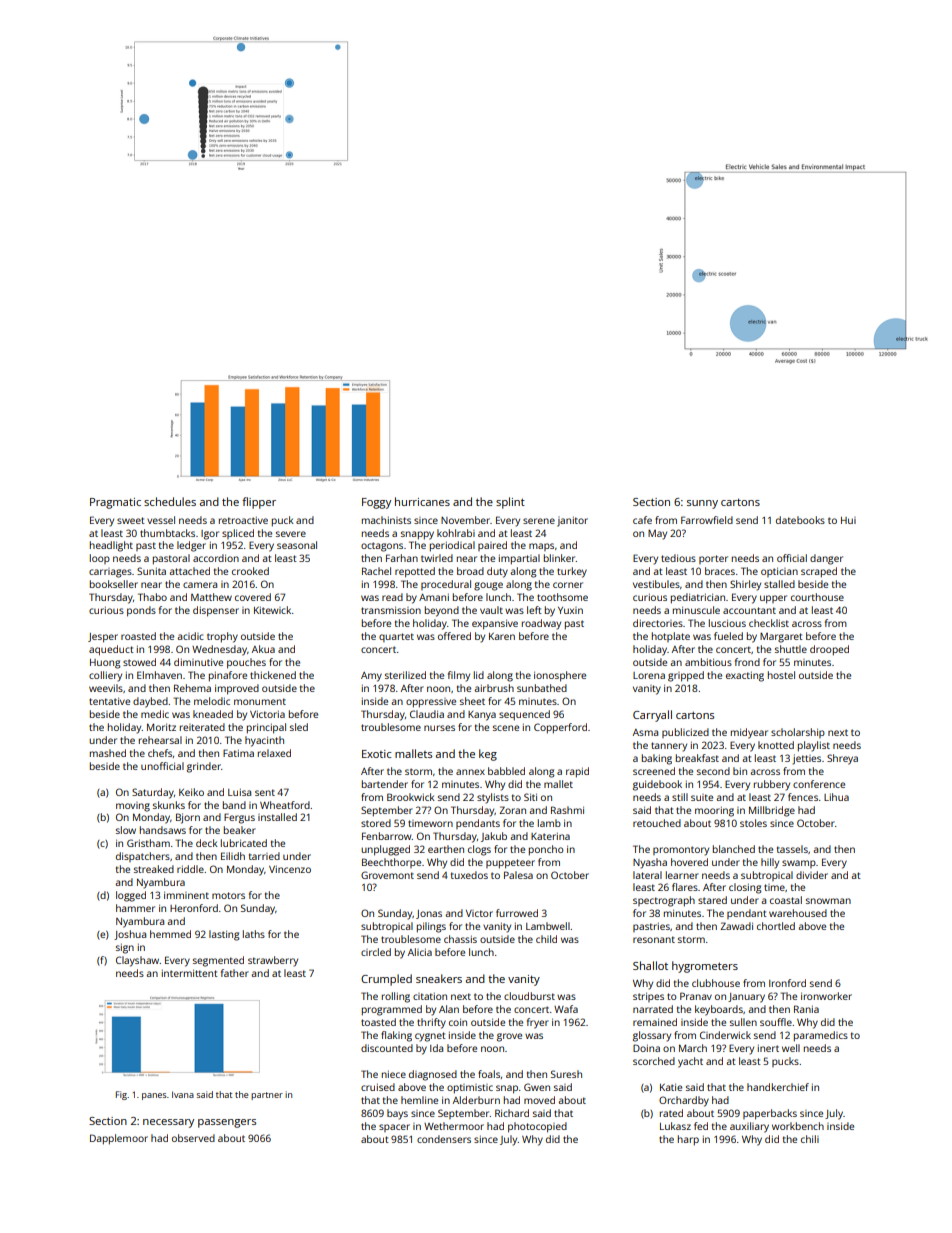 The width and height of the screenshot is (952, 1233). I want to click on publicized, so click(685, 733).
